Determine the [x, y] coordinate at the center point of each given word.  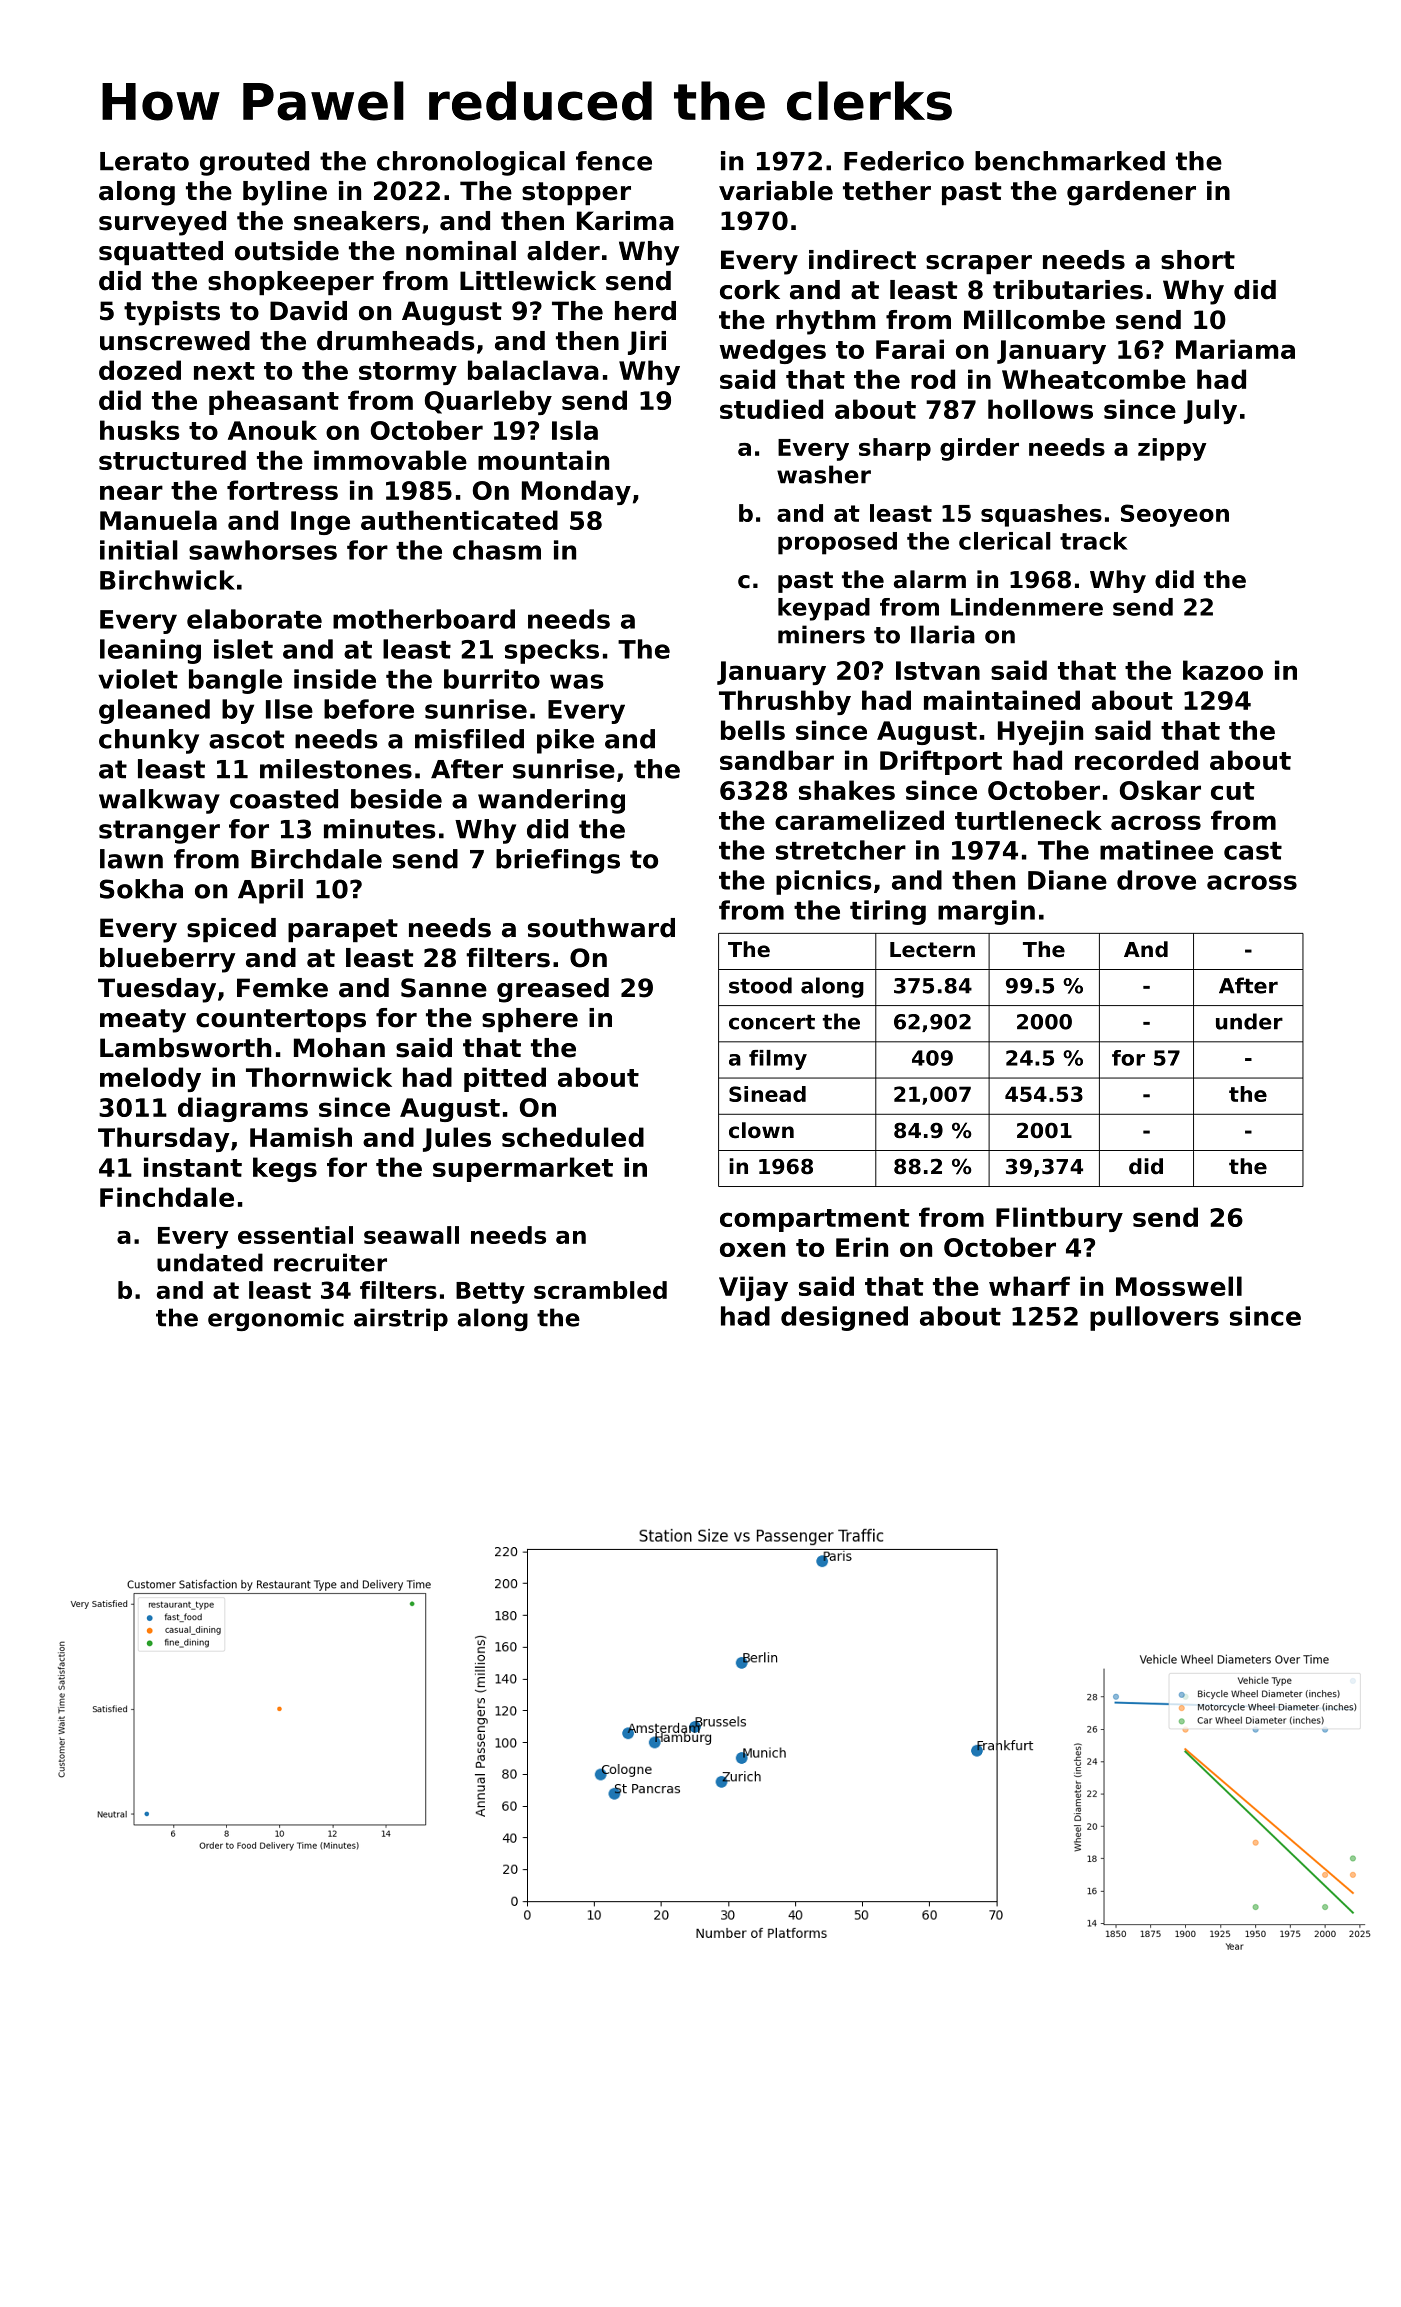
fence [614, 161]
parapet [343, 930]
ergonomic [276, 1319]
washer [824, 474]
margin [986, 912]
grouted [254, 163]
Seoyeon [1175, 515]
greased [553, 990]
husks [140, 430]
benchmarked [1070, 161]
